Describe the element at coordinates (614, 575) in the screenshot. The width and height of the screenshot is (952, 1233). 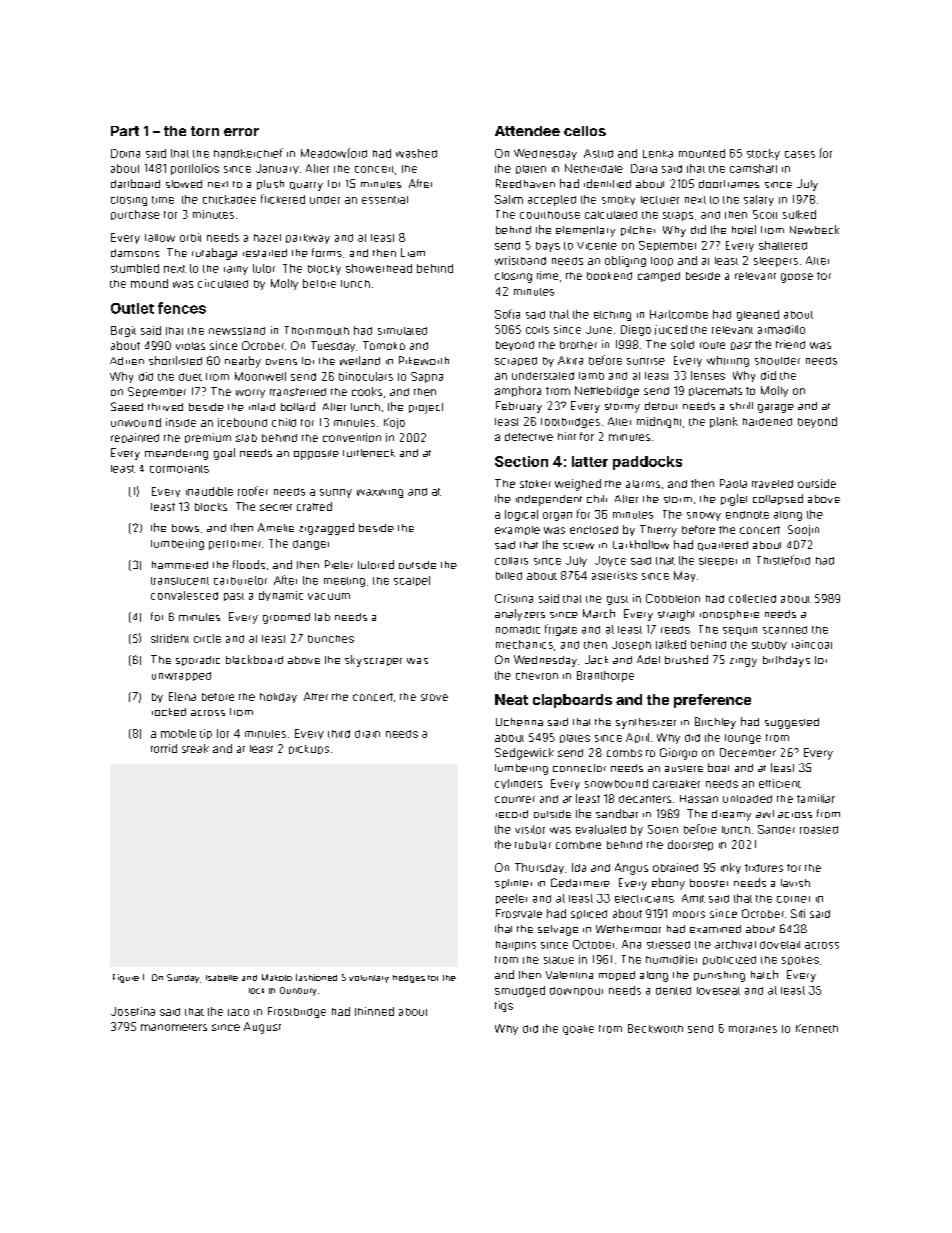
I see `asterisks` at that location.
